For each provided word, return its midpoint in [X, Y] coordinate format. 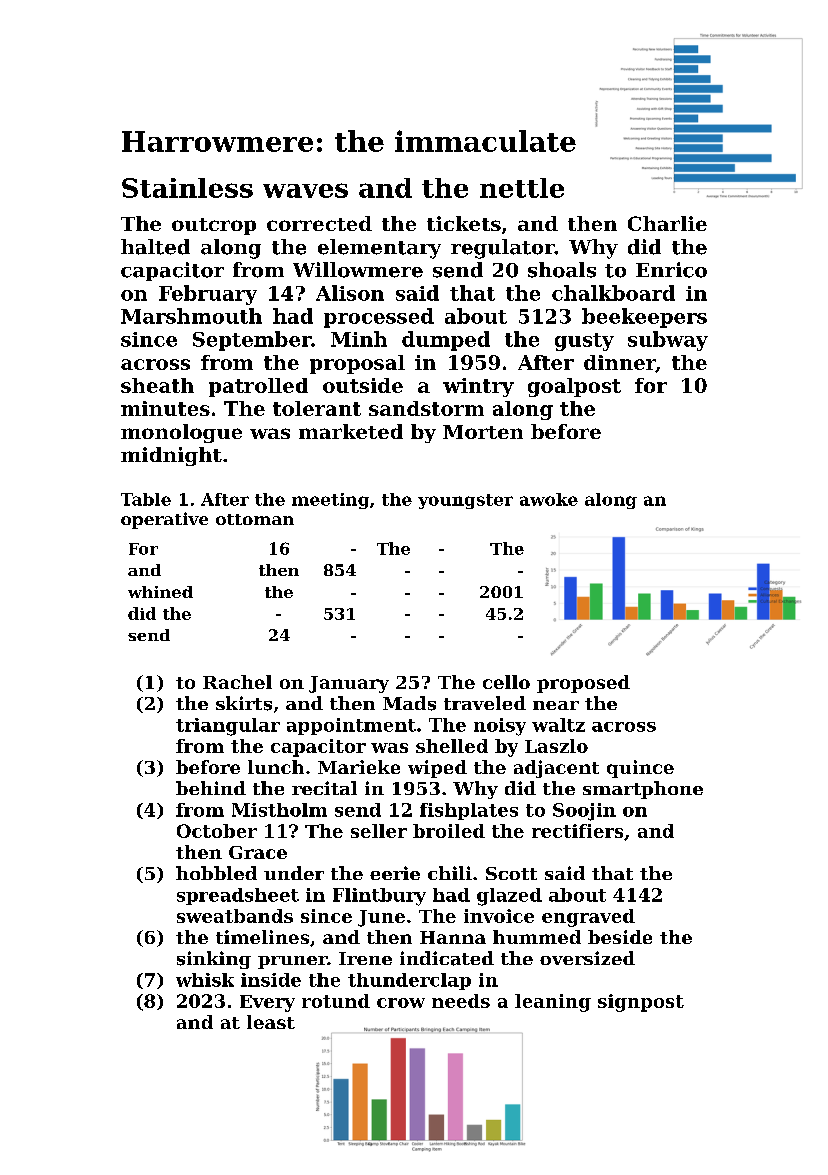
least [271, 1022]
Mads [409, 703]
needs [461, 1001]
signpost [641, 1003]
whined [160, 592]
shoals [562, 270]
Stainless [187, 188]
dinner [620, 363]
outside [363, 385]
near [556, 705]
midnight [171, 456]
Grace [258, 852]
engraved [588, 918]
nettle [522, 188]
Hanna [453, 937]
